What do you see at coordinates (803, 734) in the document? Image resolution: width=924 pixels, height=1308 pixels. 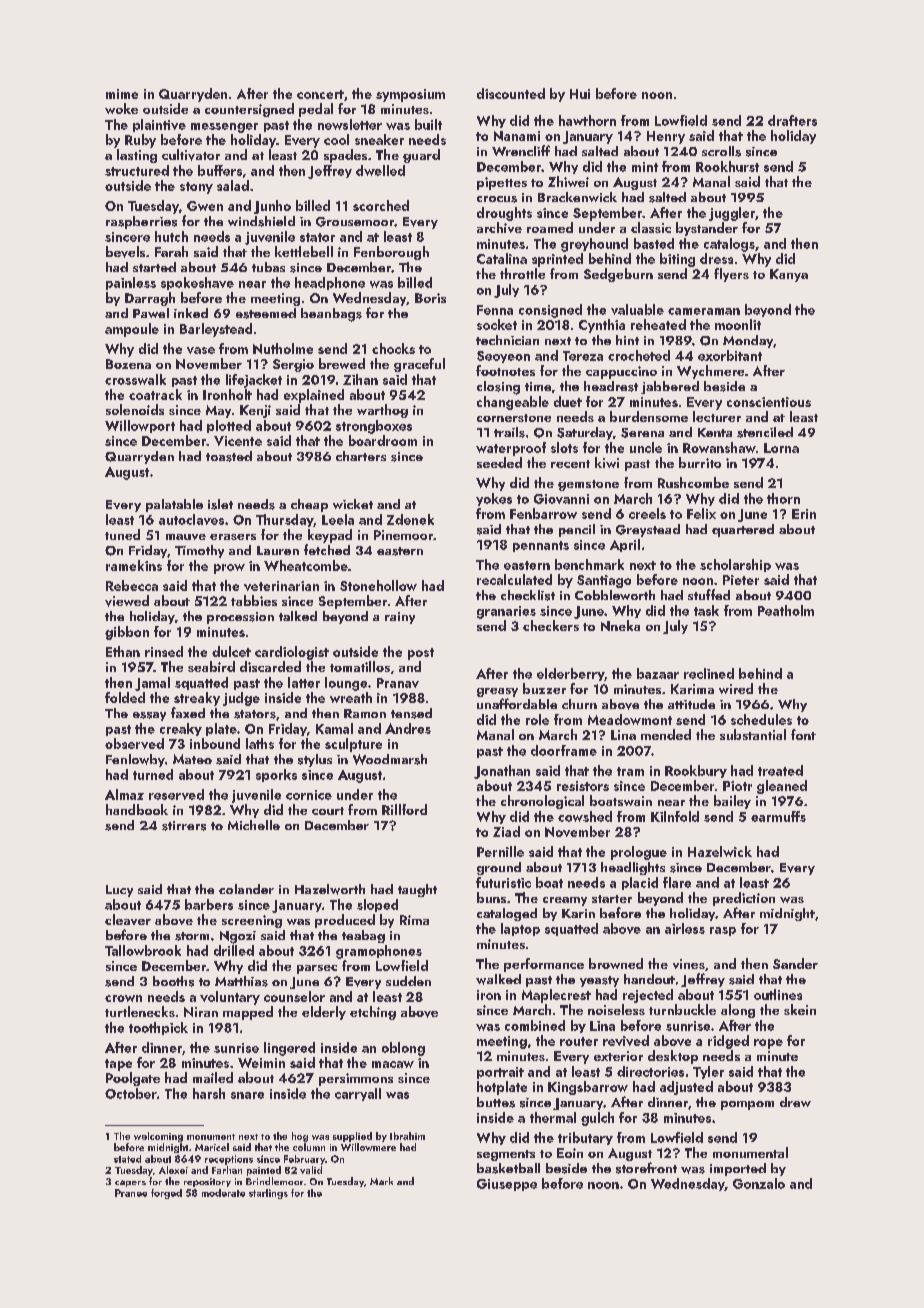 I see `font` at bounding box center [803, 734].
